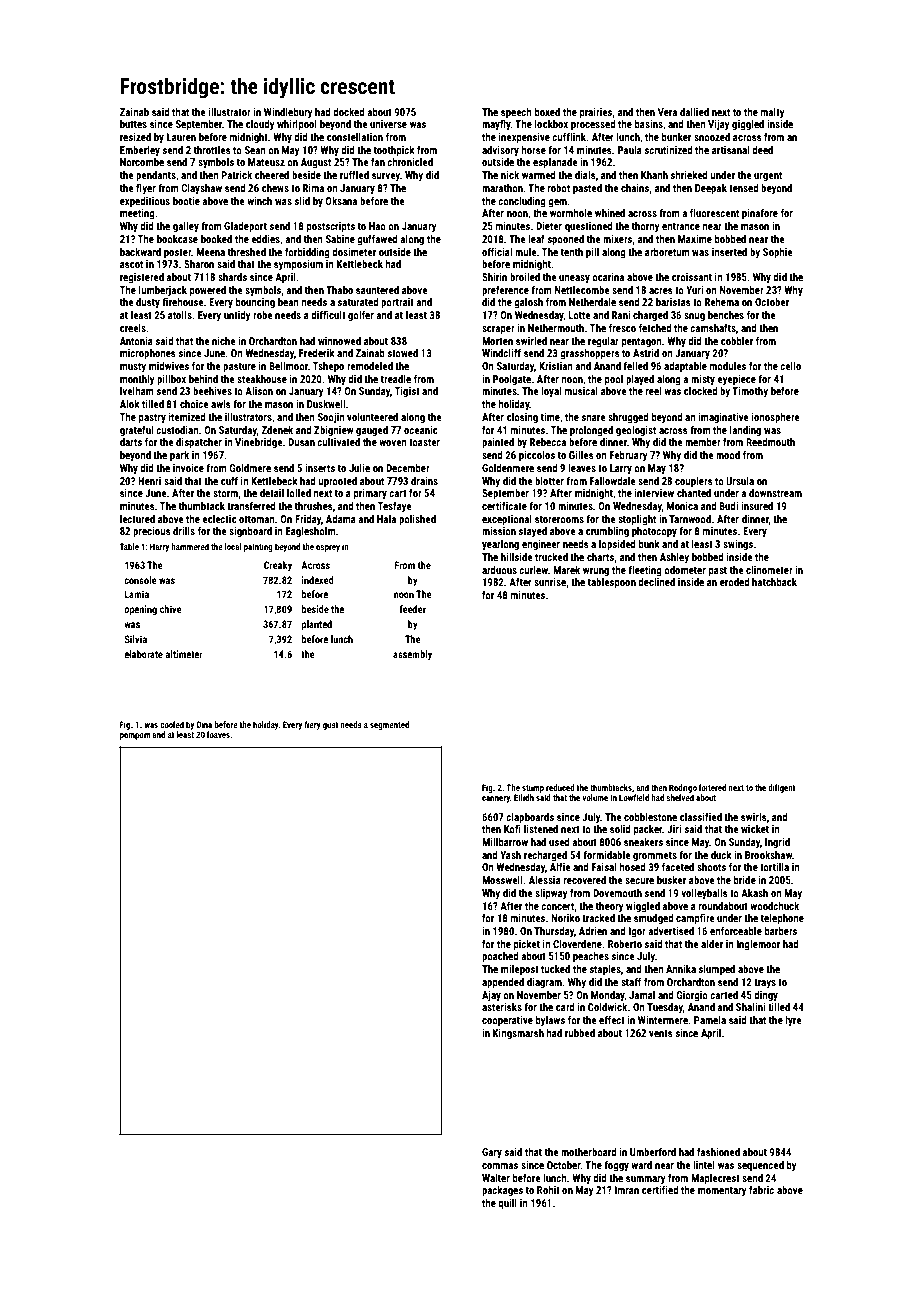 This image has height=1308, width=924. Describe the element at coordinates (502, 1191) in the image. I see `packages` at that location.
